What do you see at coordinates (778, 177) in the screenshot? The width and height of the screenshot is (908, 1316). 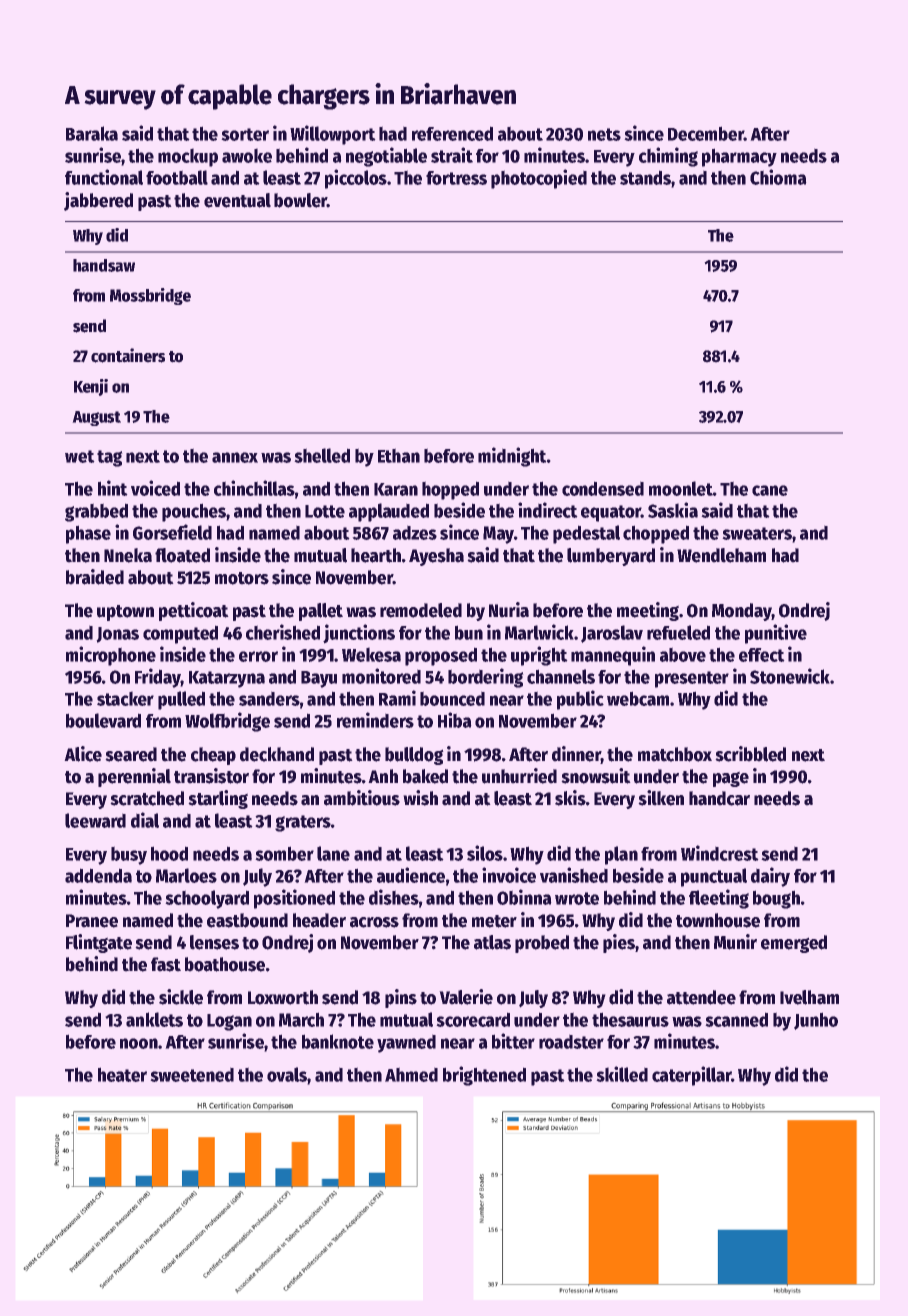 I see `Chioma` at bounding box center [778, 177].
